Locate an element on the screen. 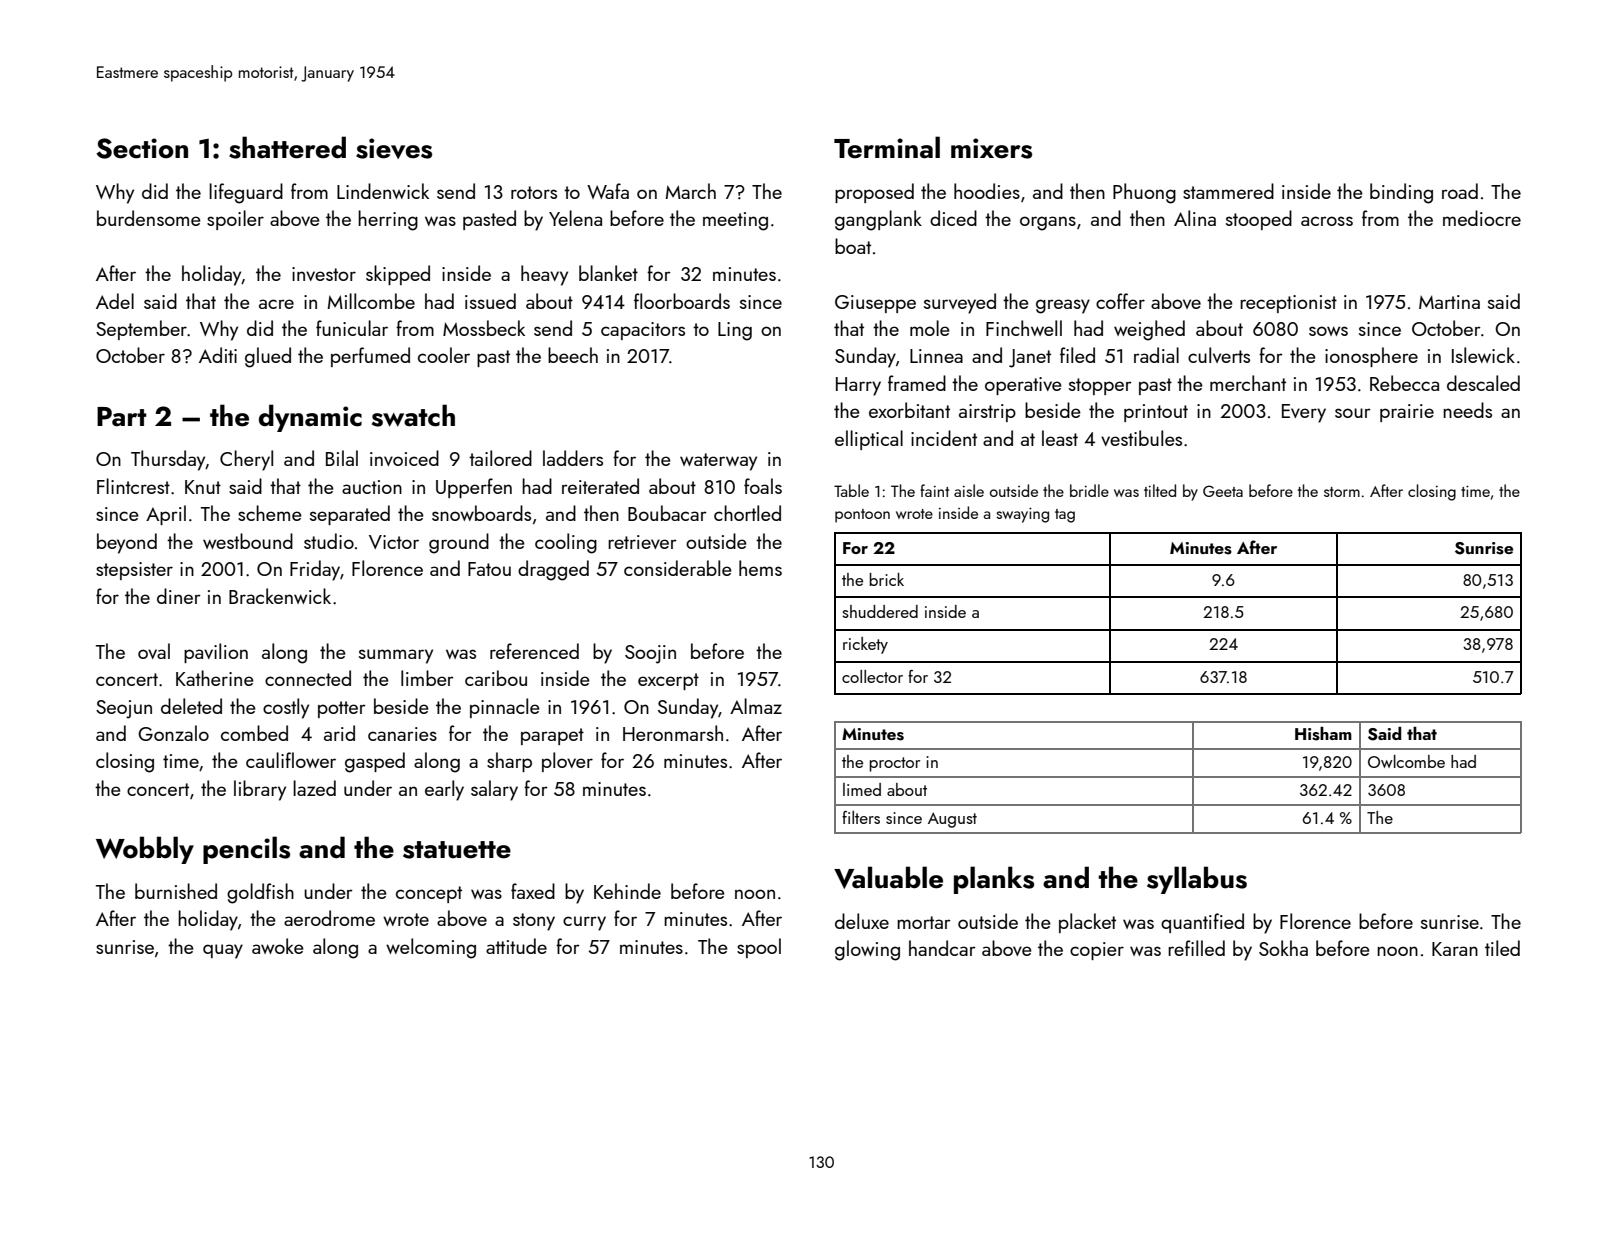 The height and width of the screenshot is (1249, 1617). Flintcrest is located at coordinates (133, 486).
